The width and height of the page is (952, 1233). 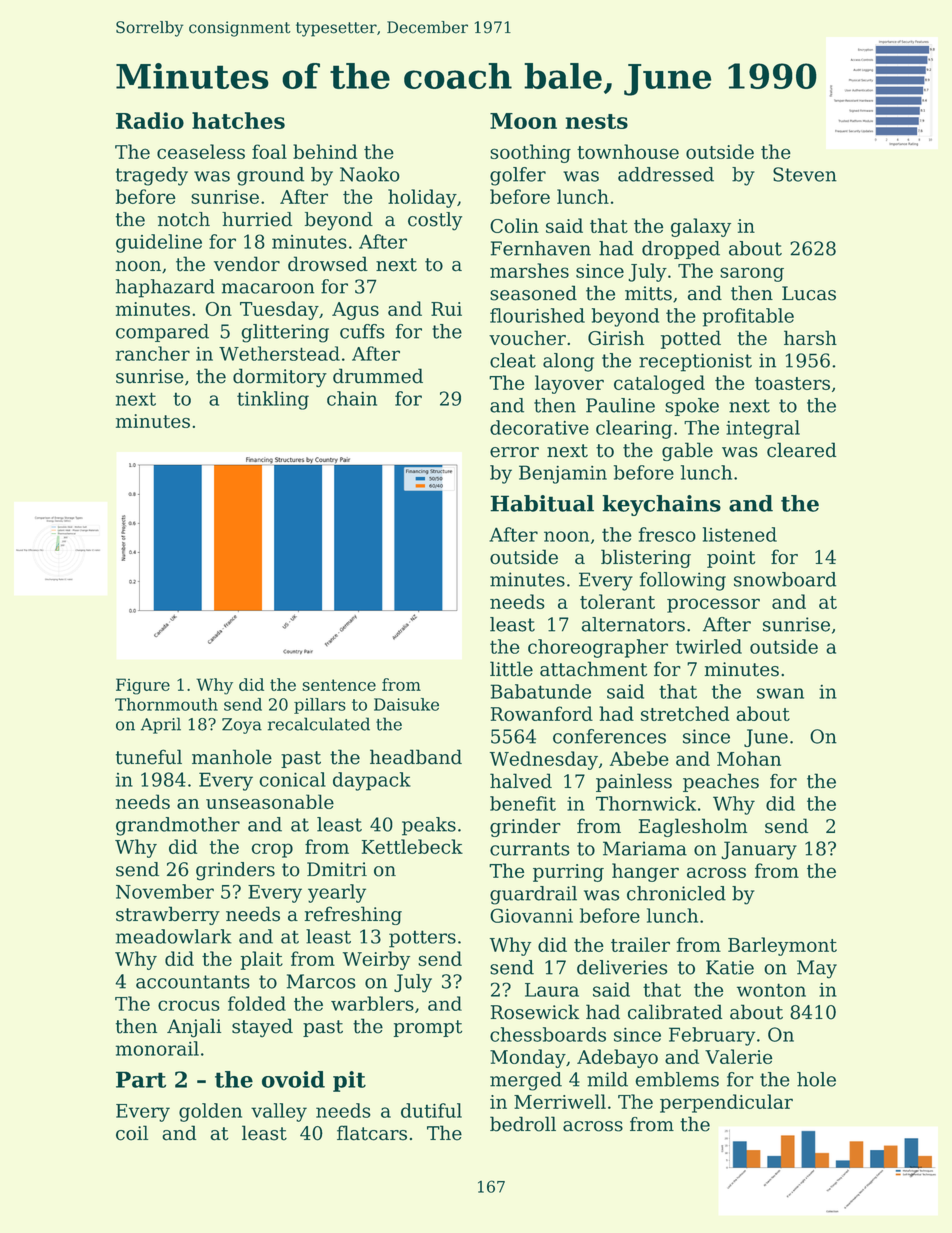 What do you see at coordinates (153, 353) in the page?
I see `rancher` at bounding box center [153, 353].
